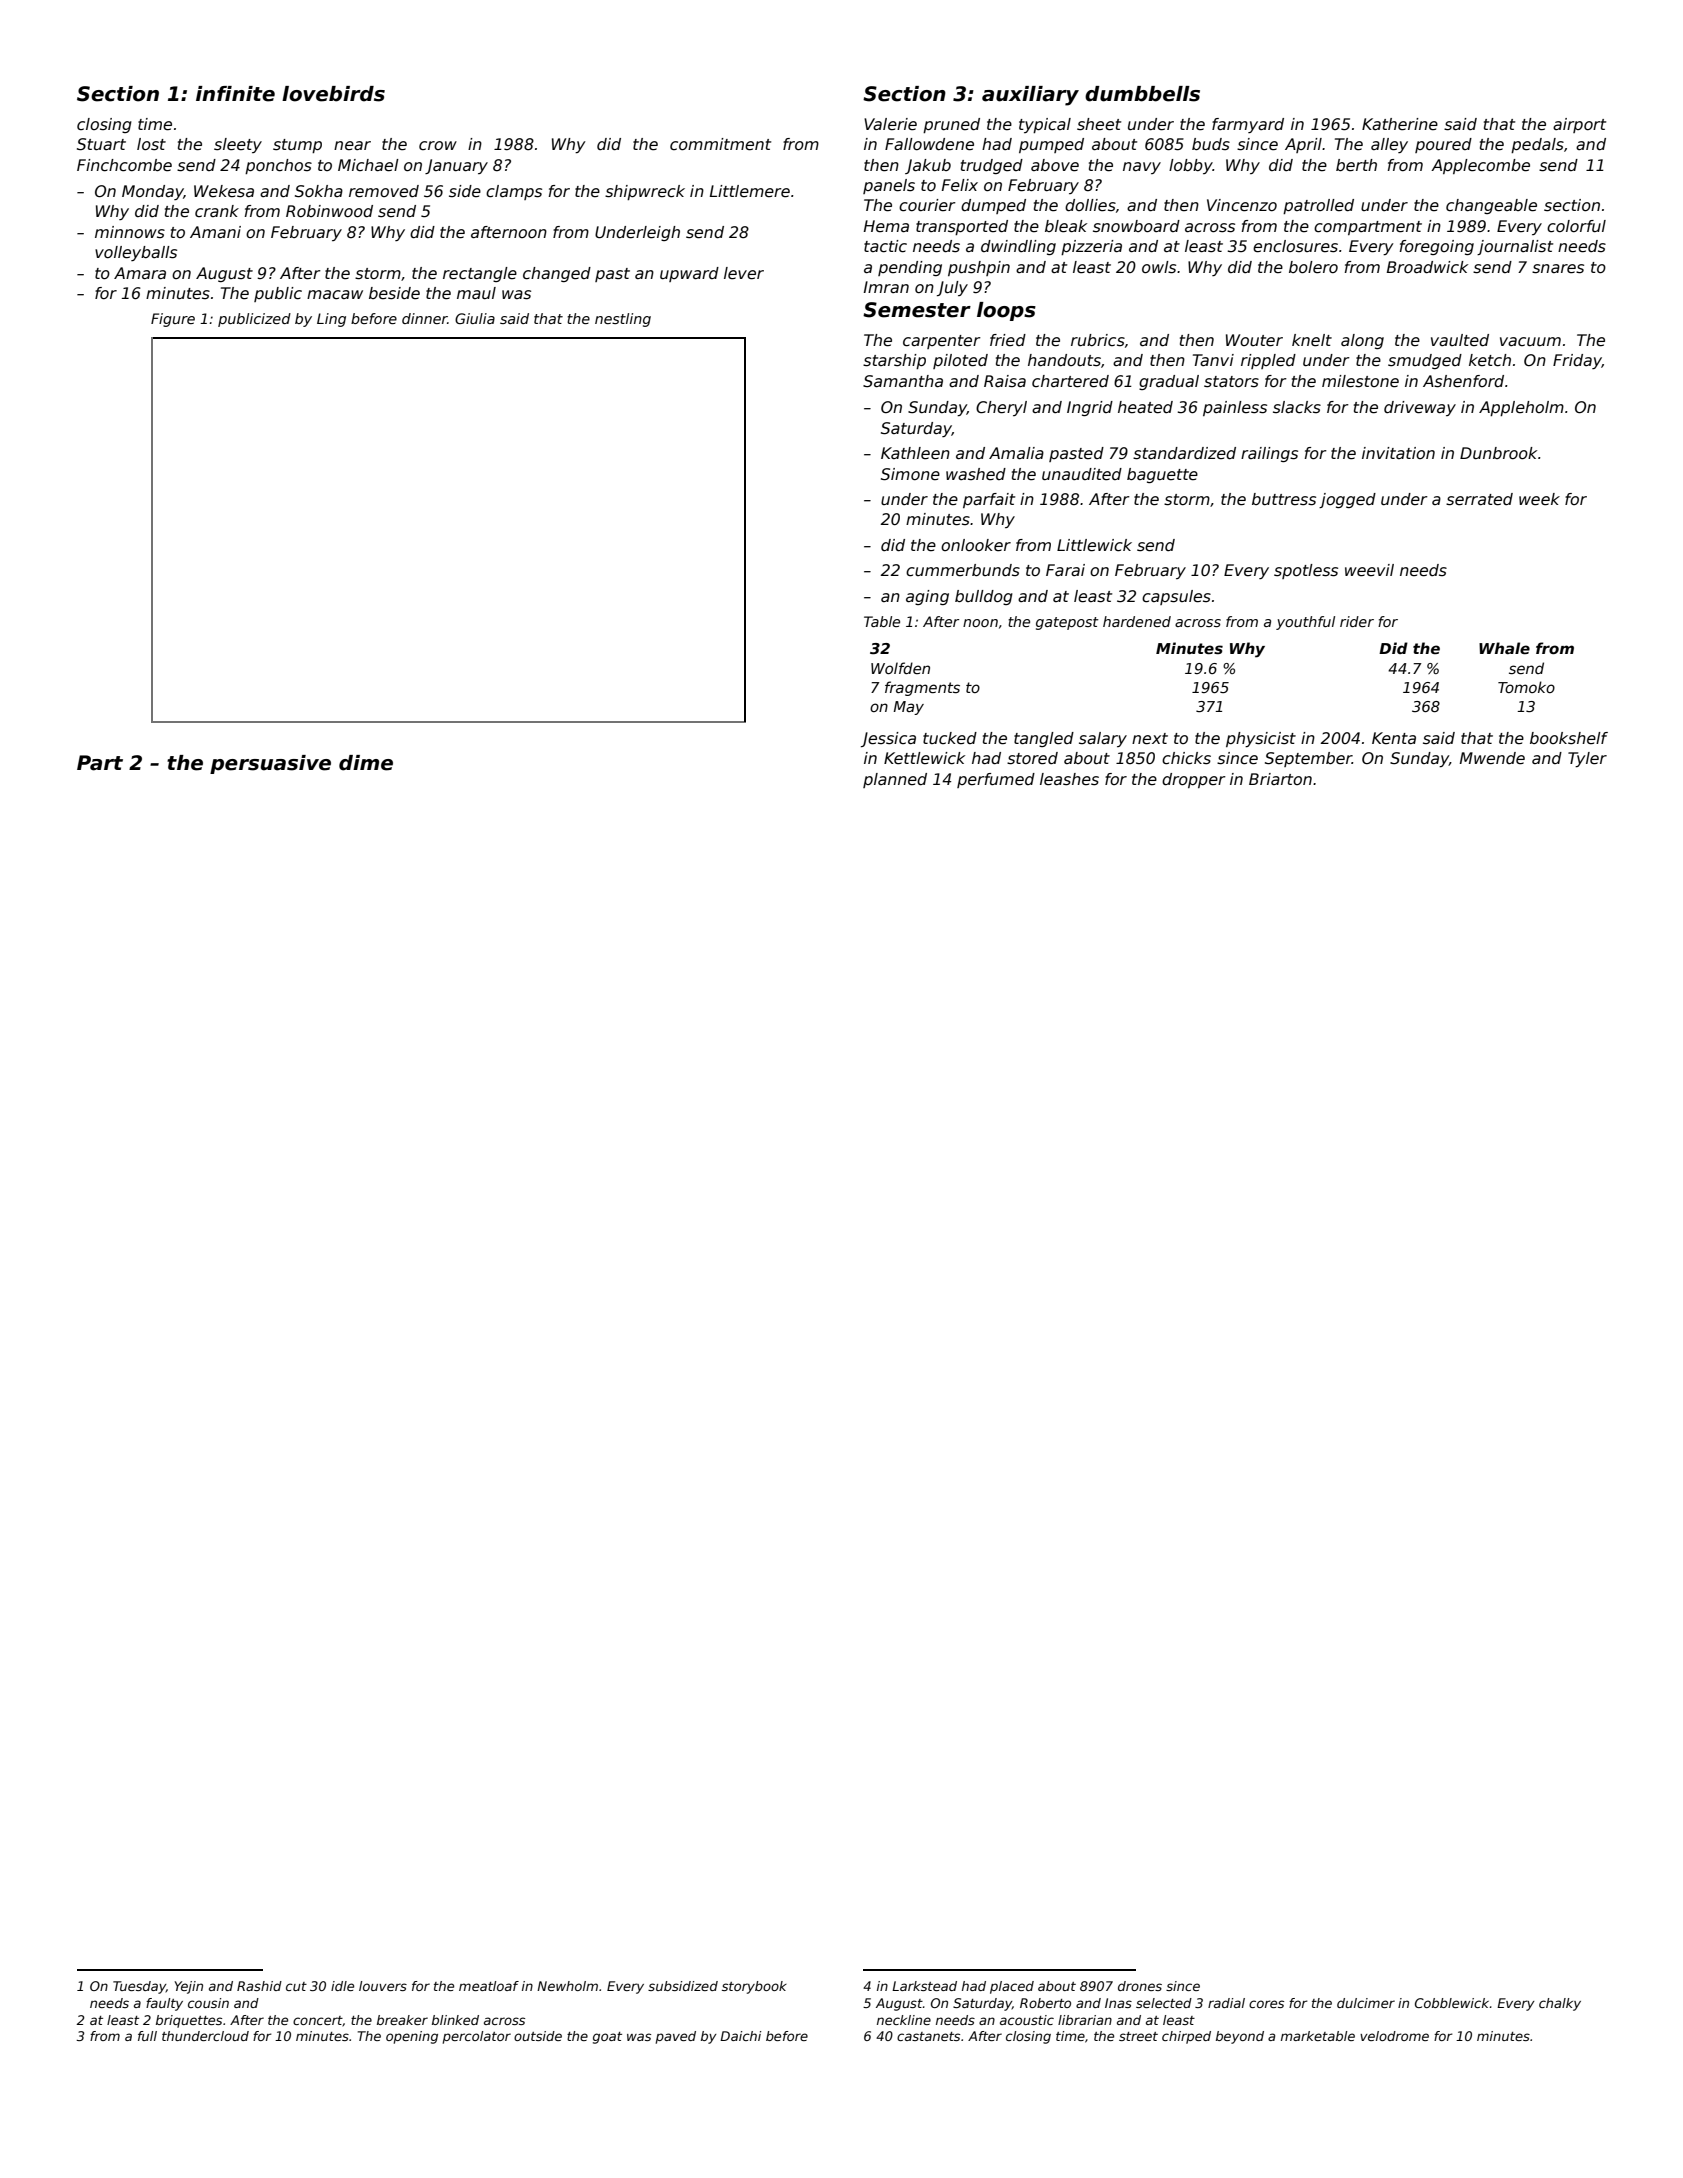 Image resolution: width=1683 pixels, height=2178 pixels. Describe the element at coordinates (383, 1986) in the screenshot. I see `louvers` at that location.
